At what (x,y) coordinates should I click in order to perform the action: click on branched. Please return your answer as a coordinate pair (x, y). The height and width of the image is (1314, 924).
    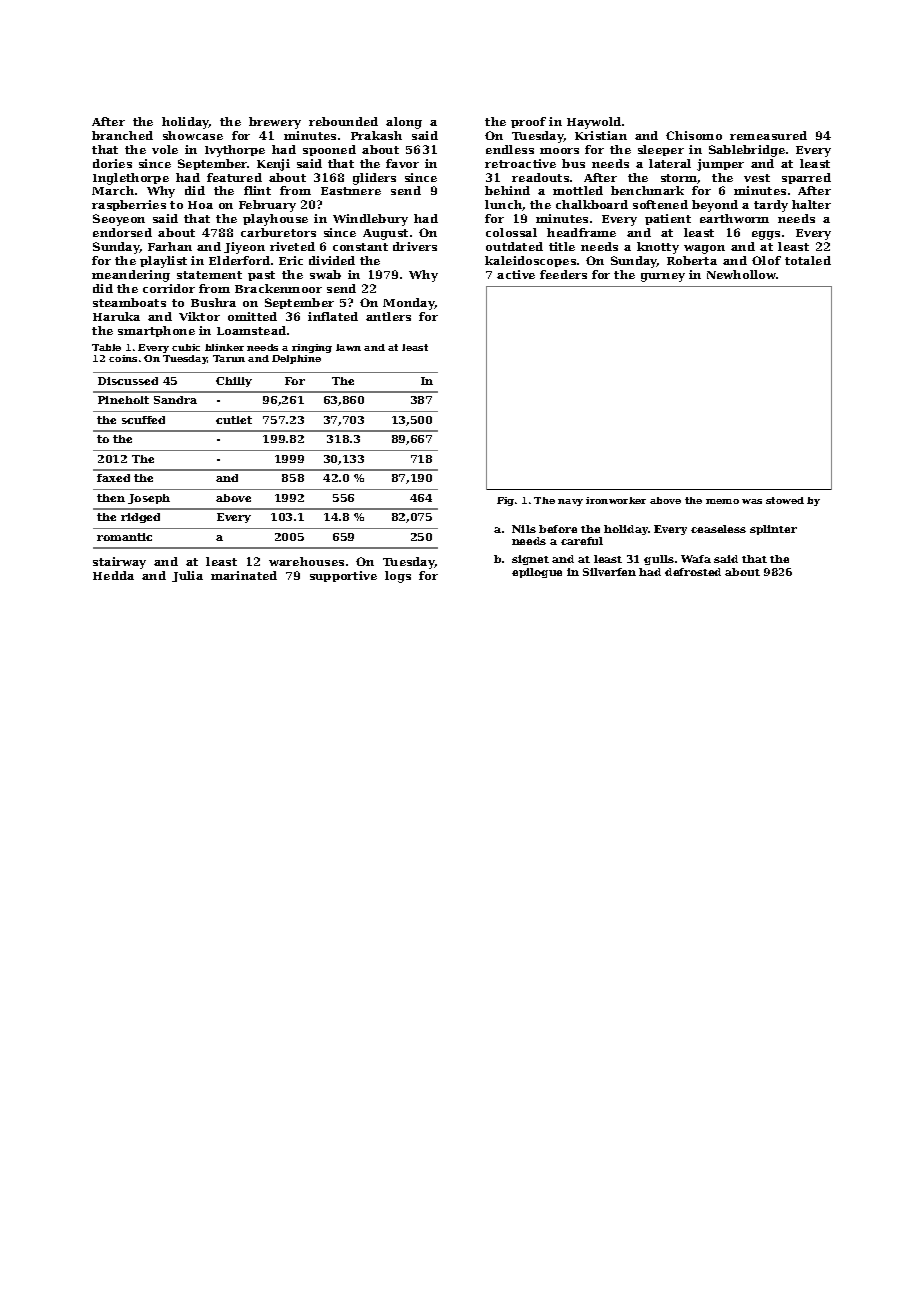
    Looking at the image, I should click on (122, 135).
